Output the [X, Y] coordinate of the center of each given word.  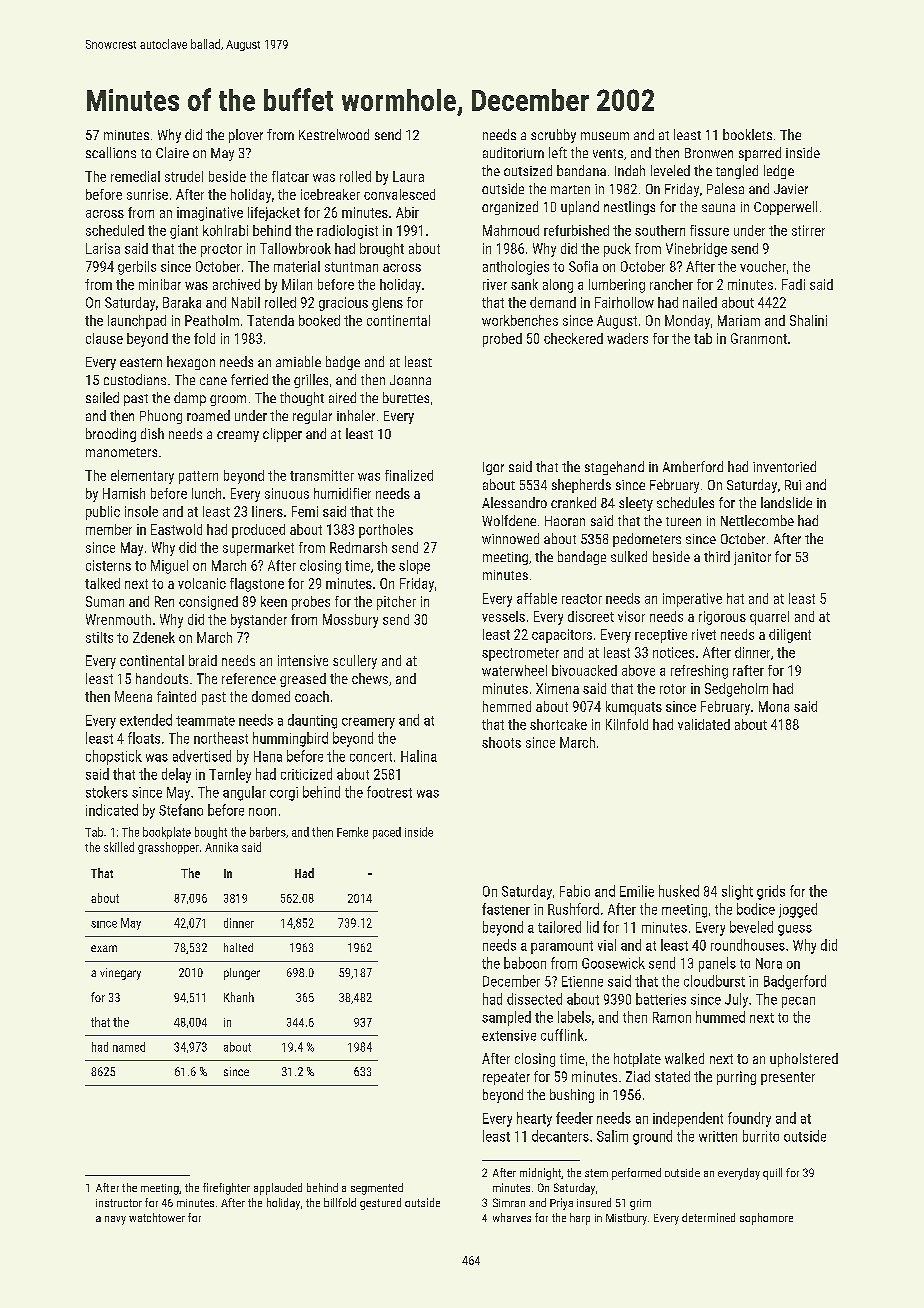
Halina [419, 756]
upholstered [804, 1060]
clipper [282, 435]
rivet [704, 634]
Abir [407, 212]
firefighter [226, 1189]
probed [502, 340]
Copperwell [785, 208]
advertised [202, 756]
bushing [572, 1096]
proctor [221, 250]
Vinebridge [696, 250]
